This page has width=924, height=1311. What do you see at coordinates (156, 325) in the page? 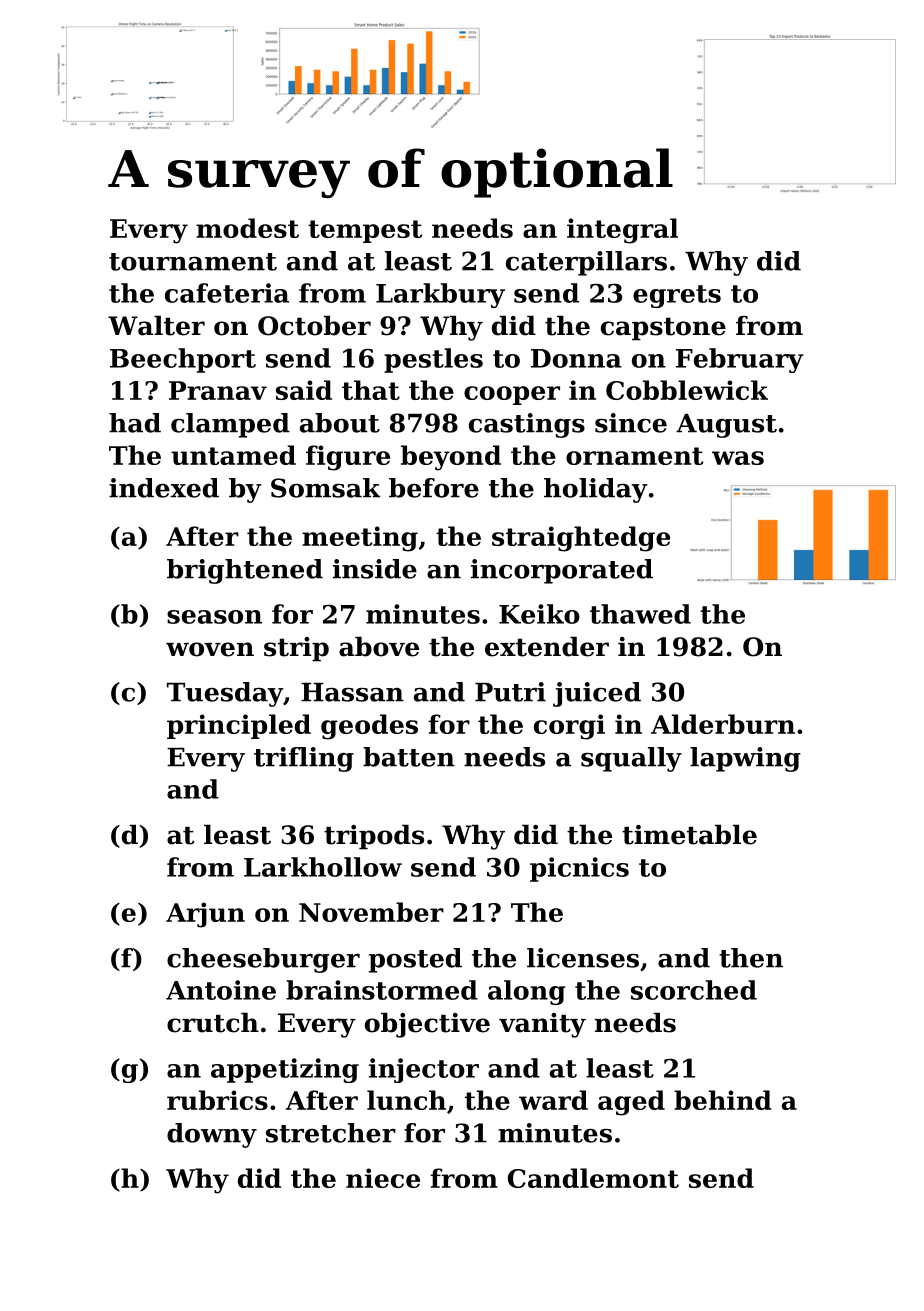
I see `Walter` at bounding box center [156, 325].
